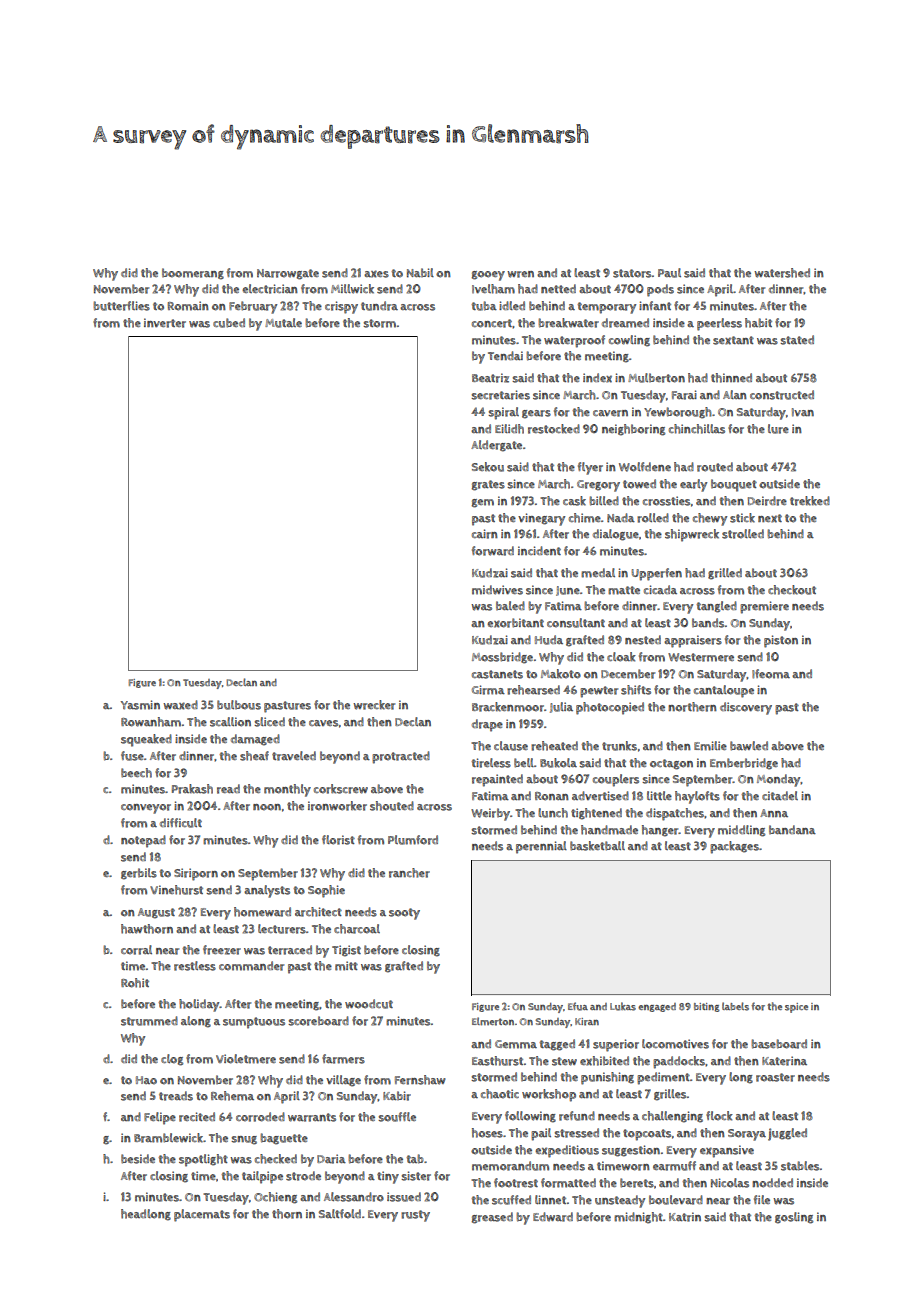  What do you see at coordinates (251, 966) in the image?
I see `commander` at bounding box center [251, 966].
